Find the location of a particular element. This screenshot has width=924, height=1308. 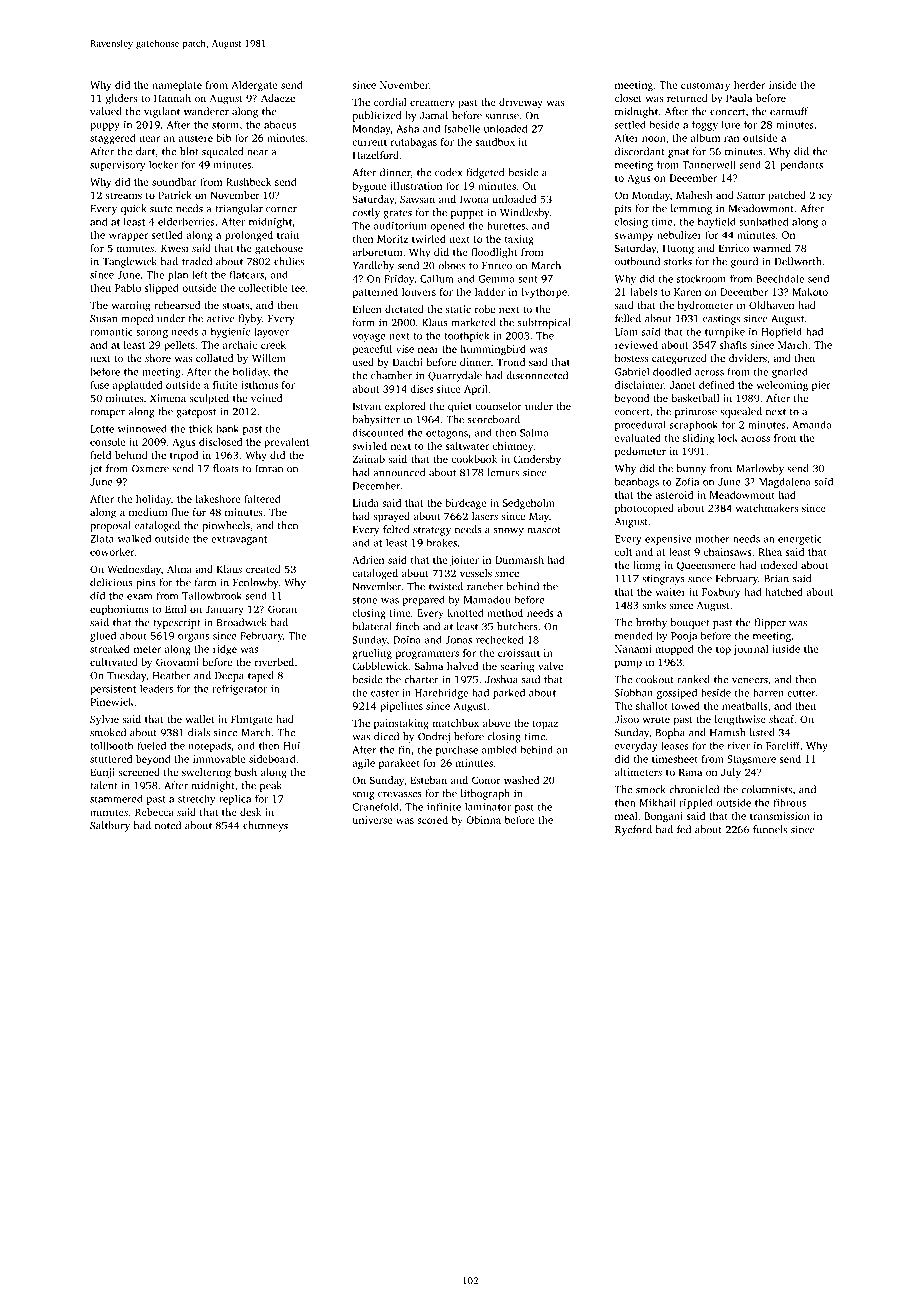

May is located at coordinates (539, 517).
